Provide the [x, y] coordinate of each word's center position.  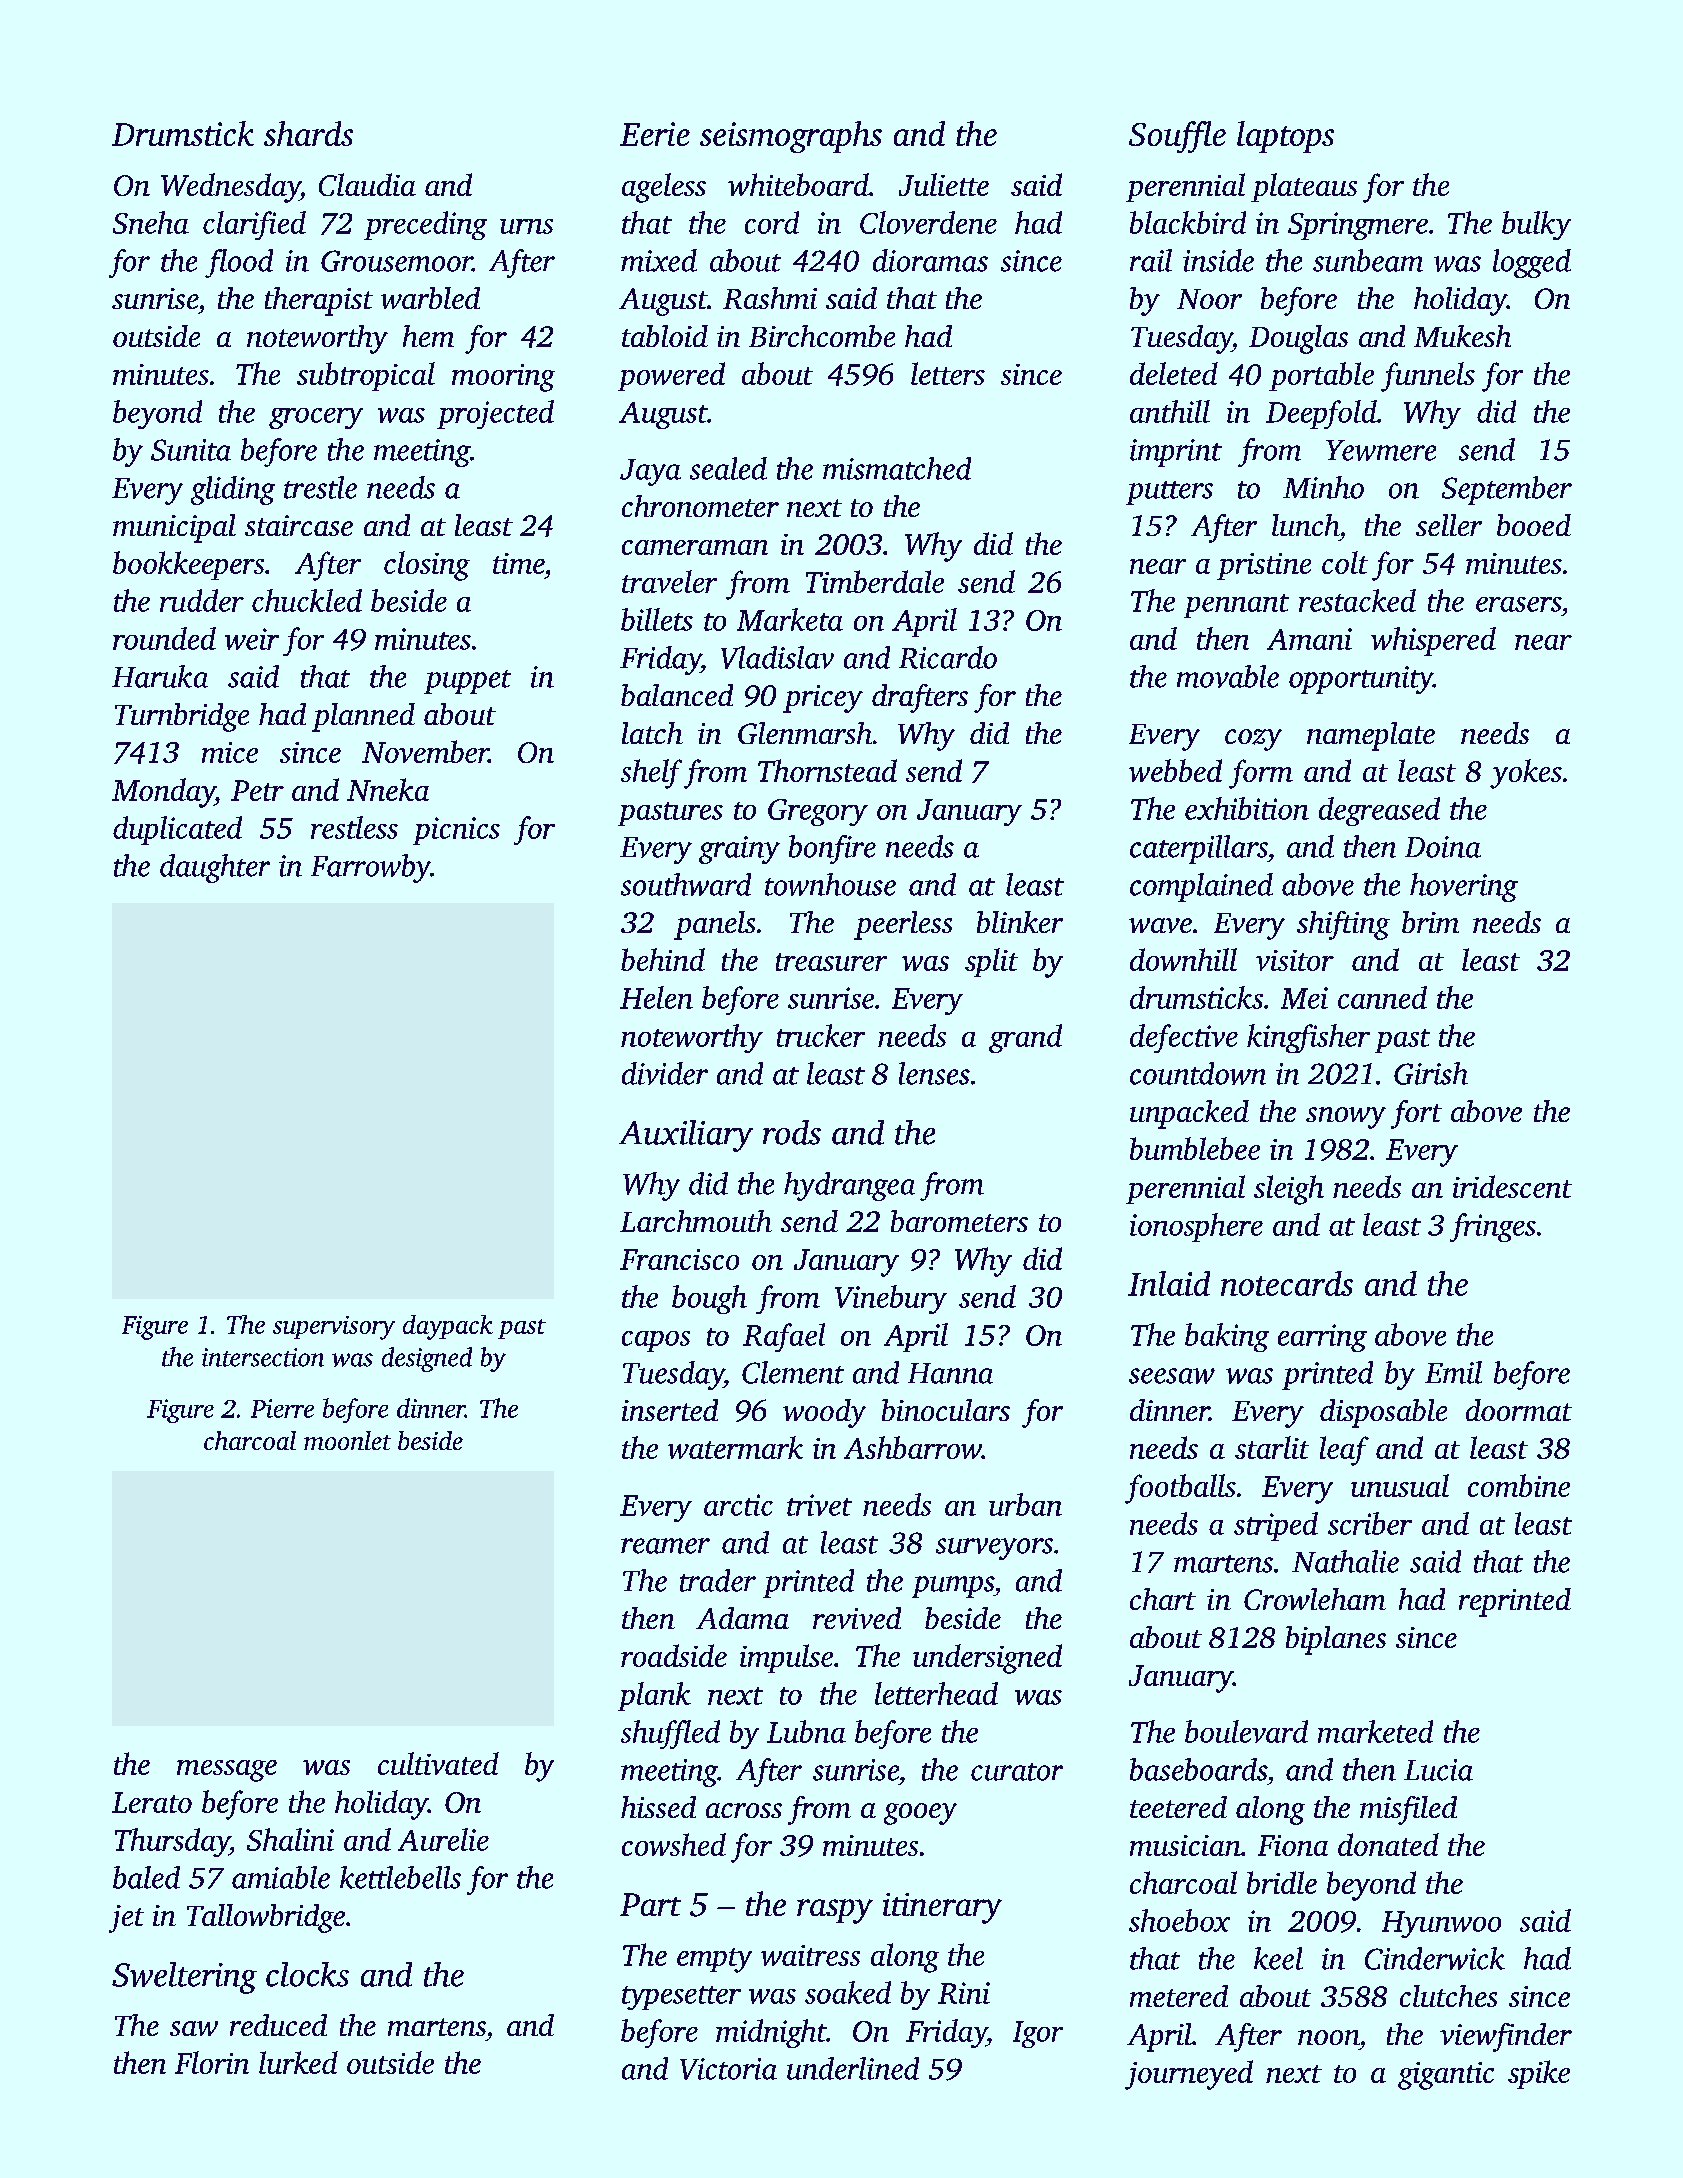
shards [308, 133]
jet [126, 1919]
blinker [1020, 922]
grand [1025, 1038]
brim [1430, 922]
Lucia [1438, 1770]
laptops [1285, 137]
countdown [1198, 1073]
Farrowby [371, 868]
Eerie [655, 134]
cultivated [438, 1763]
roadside [674, 1655]
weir [252, 639]
